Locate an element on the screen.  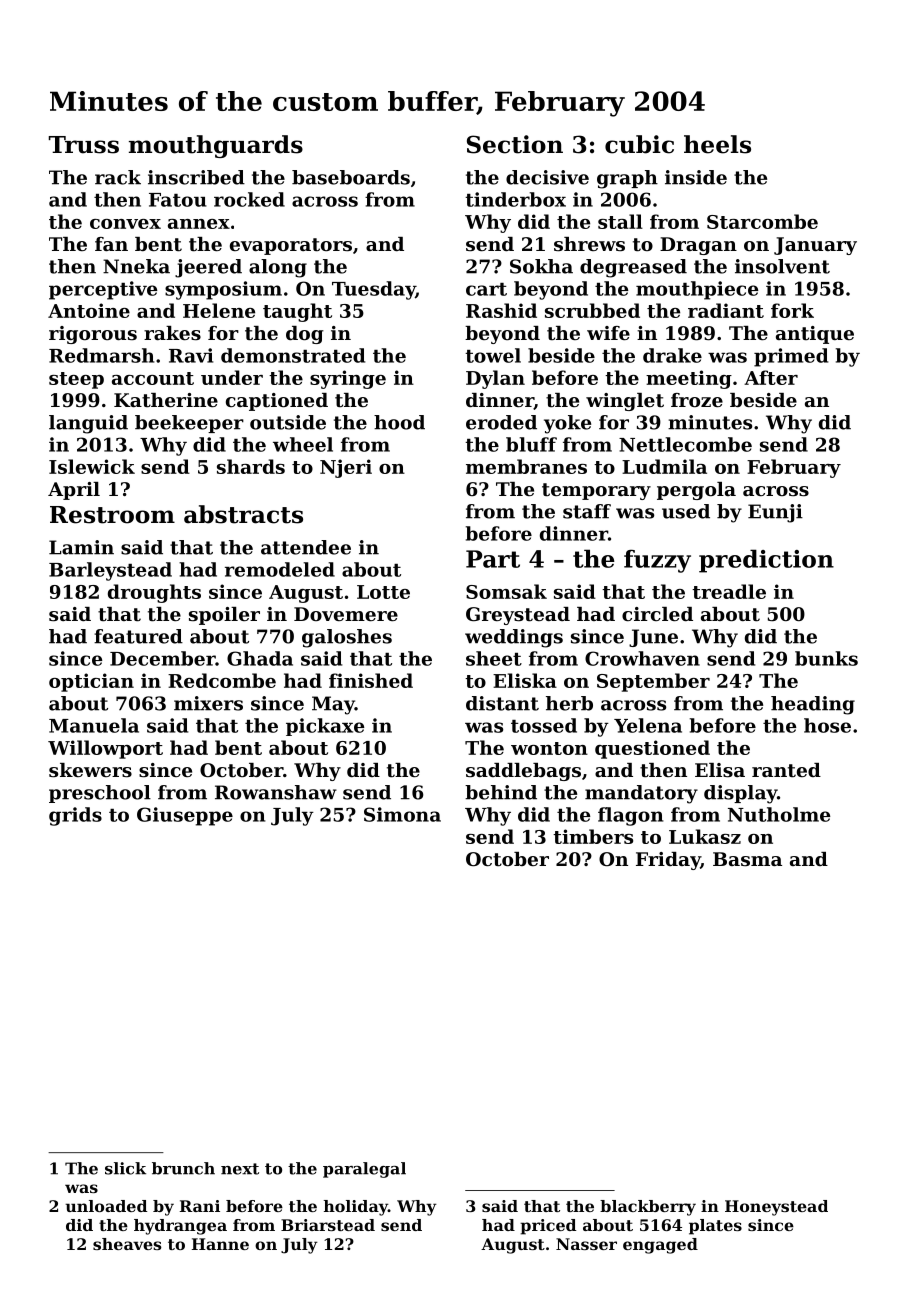
cart is located at coordinates (486, 289).
